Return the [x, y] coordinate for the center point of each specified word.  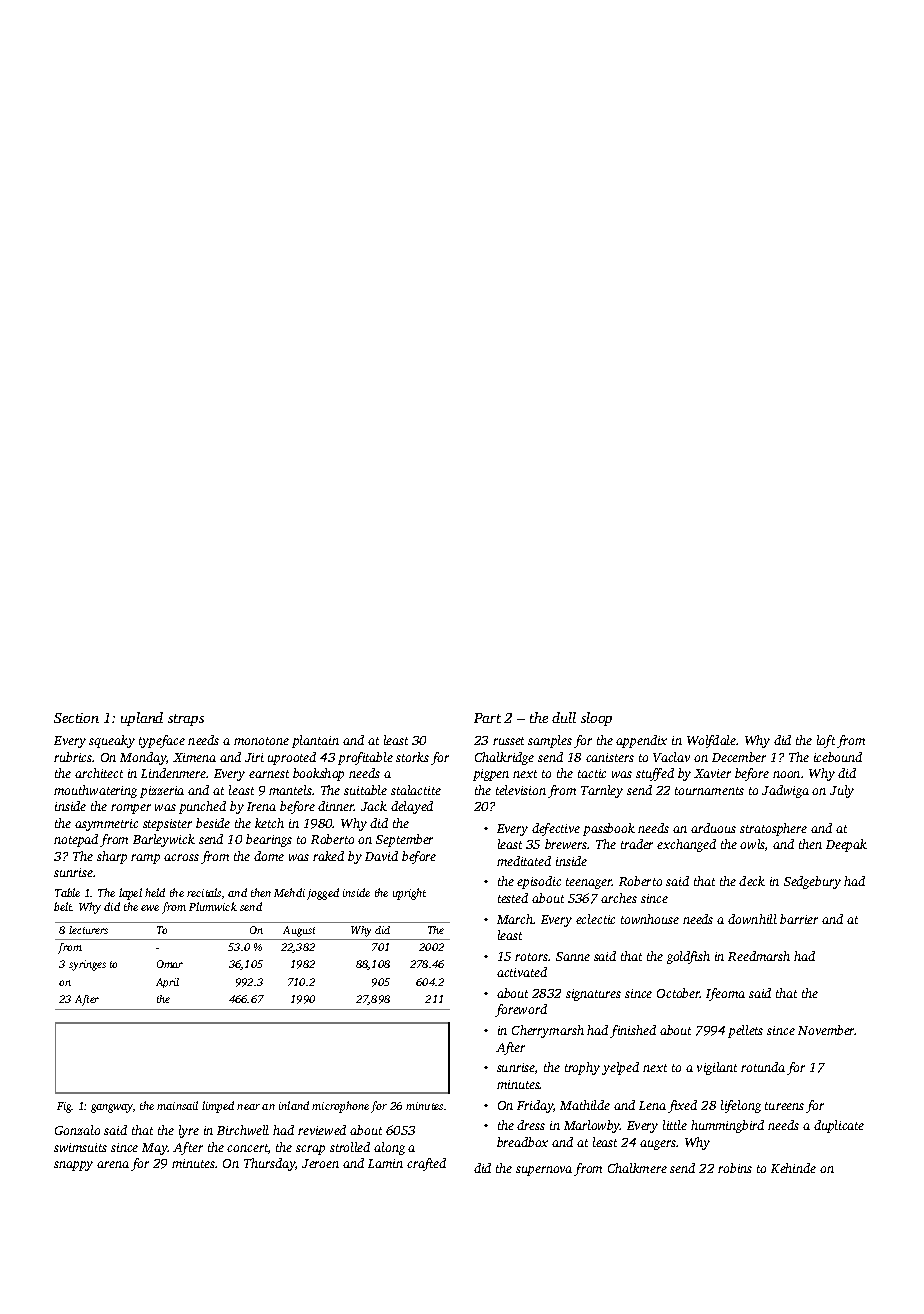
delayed [412, 807]
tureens [784, 1106]
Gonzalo [77, 1130]
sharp [112, 857]
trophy [582, 1068]
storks [412, 757]
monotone [261, 741]
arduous [713, 828]
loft [826, 741]
